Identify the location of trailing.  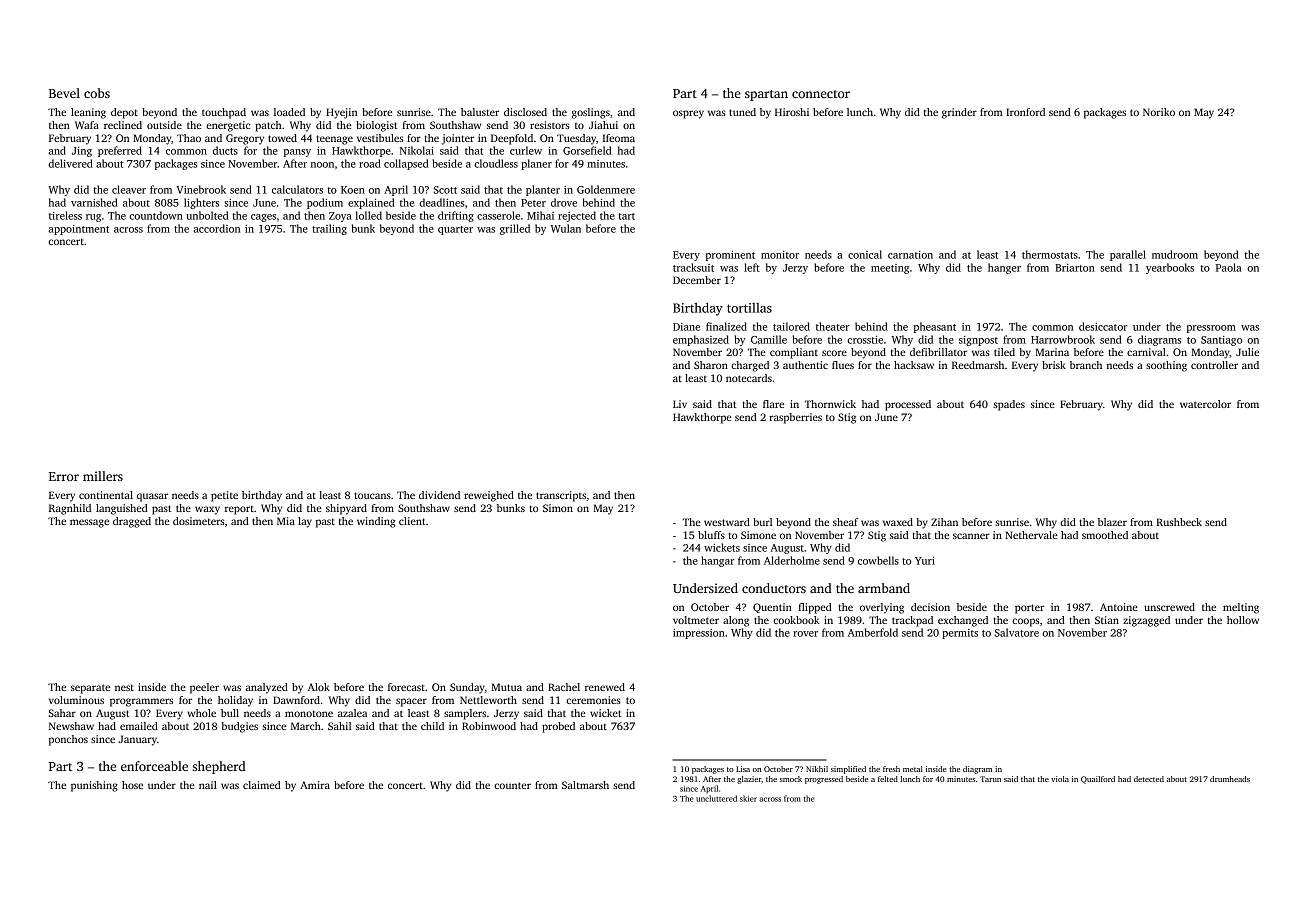
(329, 229).
